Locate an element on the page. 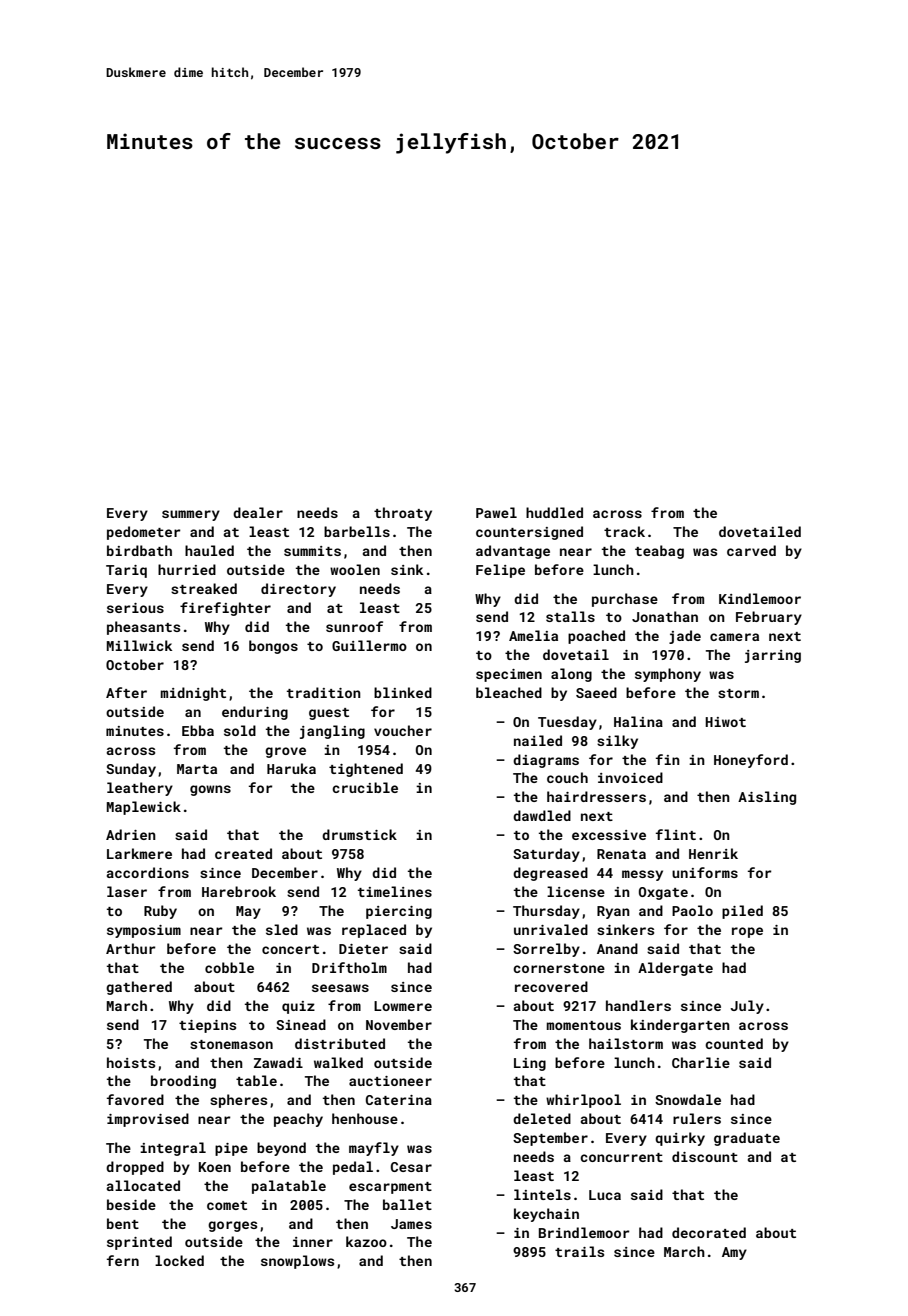 The height and width of the image is (1316, 908). diagrams is located at coordinates (546, 761).
